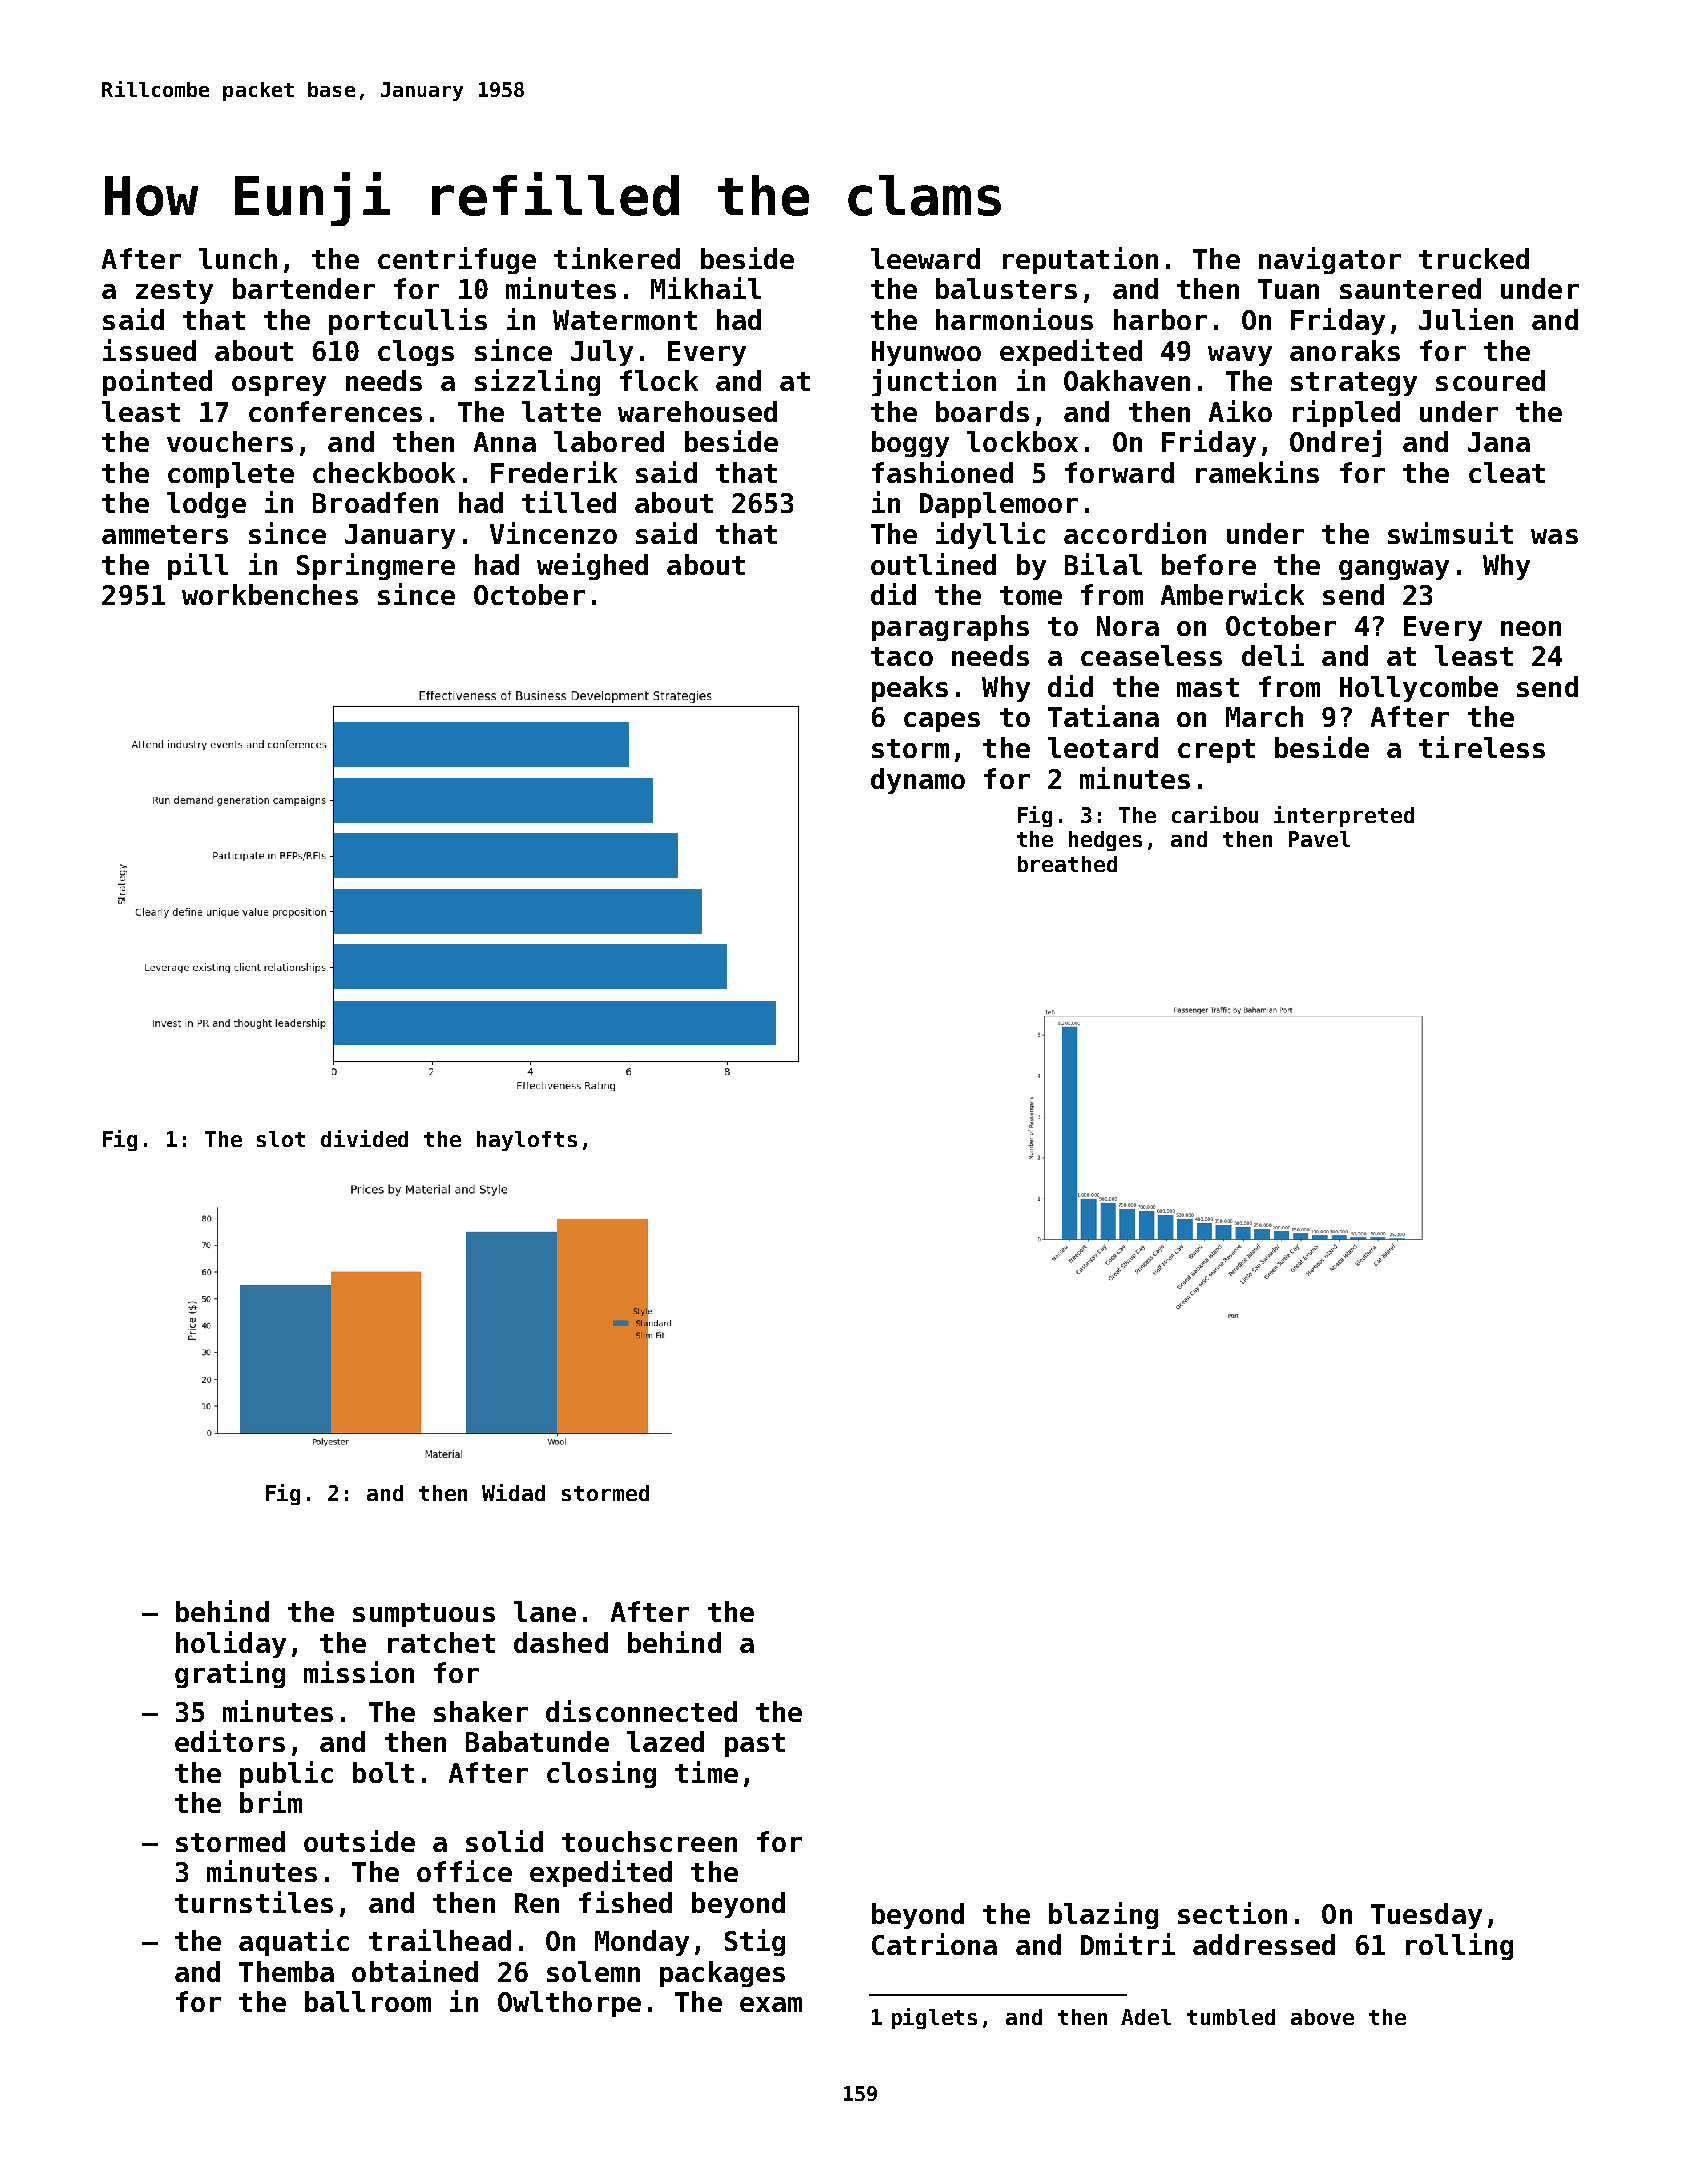  What do you see at coordinates (1257, 472) in the page?
I see `ramekins` at bounding box center [1257, 472].
